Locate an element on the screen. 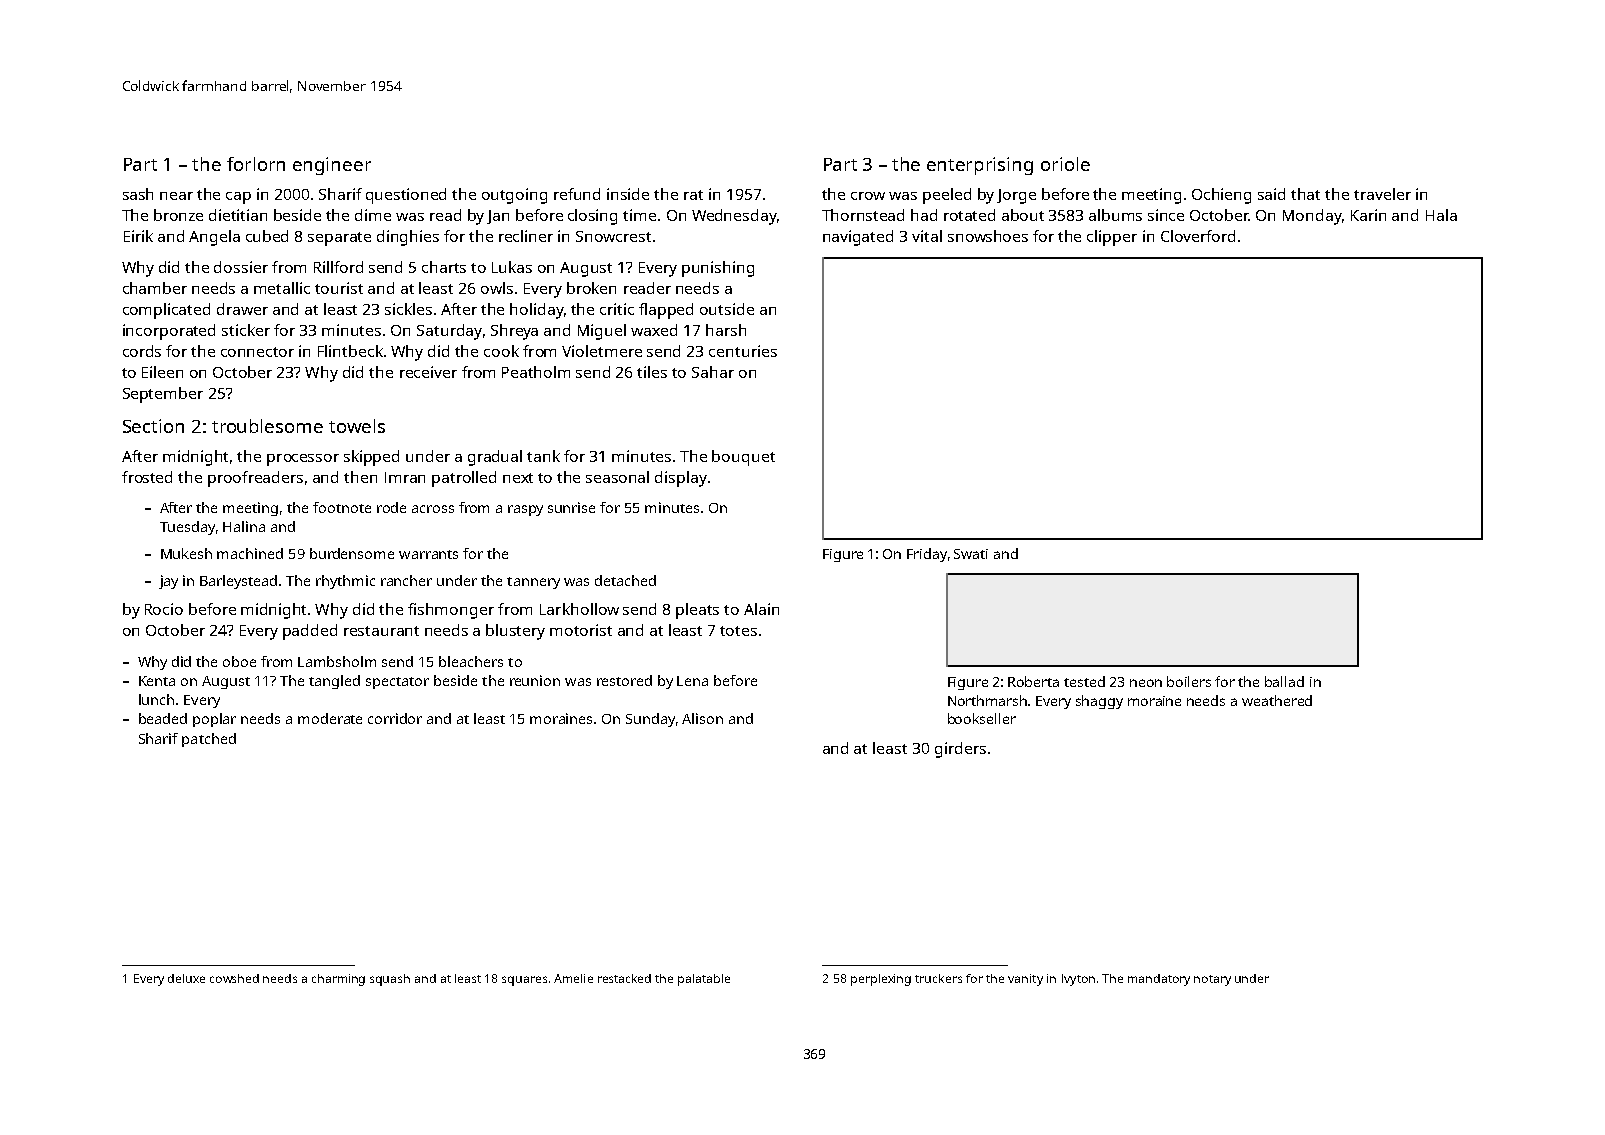  receiver is located at coordinates (428, 372).
